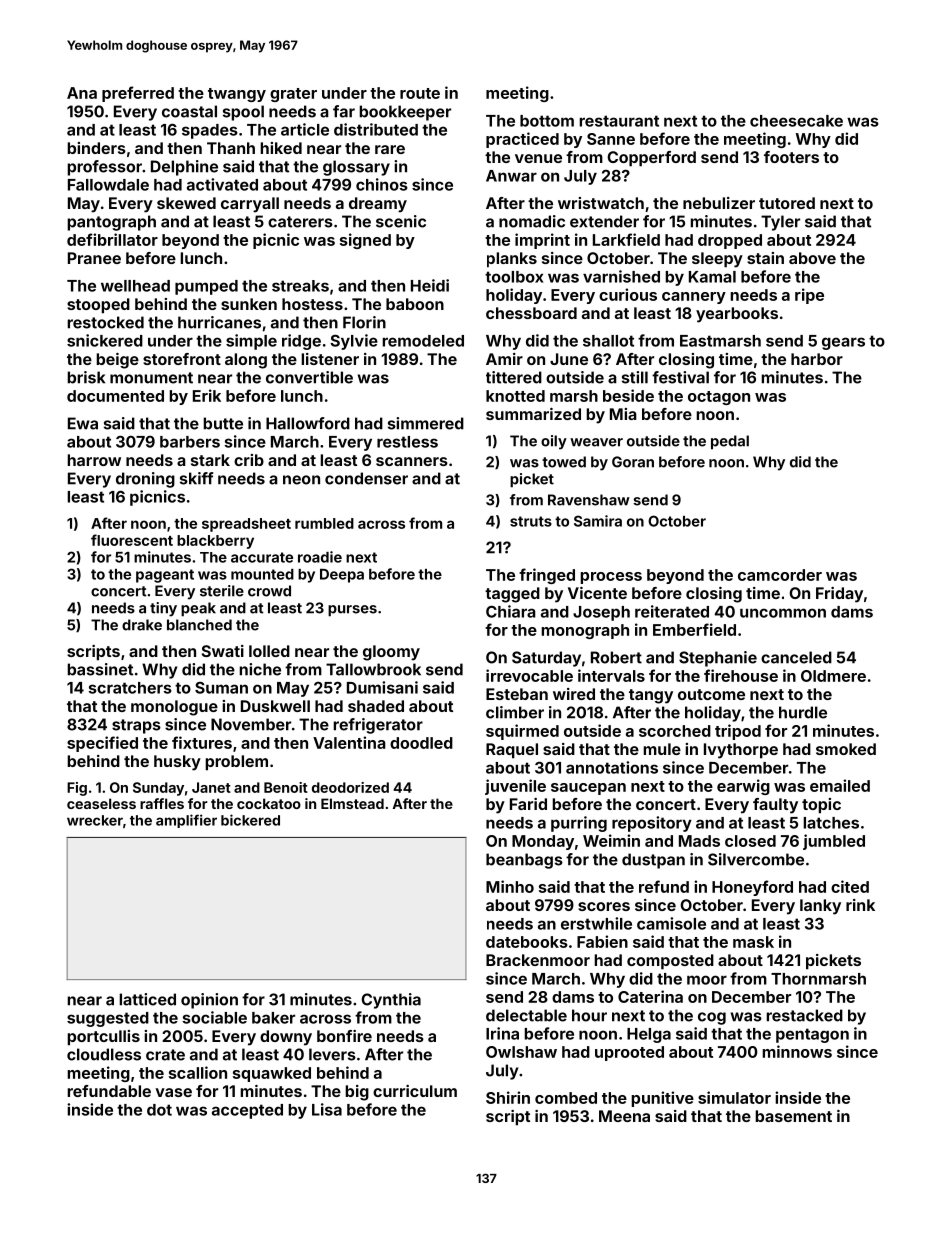  What do you see at coordinates (524, 861) in the page?
I see `beanbags` at bounding box center [524, 861].
